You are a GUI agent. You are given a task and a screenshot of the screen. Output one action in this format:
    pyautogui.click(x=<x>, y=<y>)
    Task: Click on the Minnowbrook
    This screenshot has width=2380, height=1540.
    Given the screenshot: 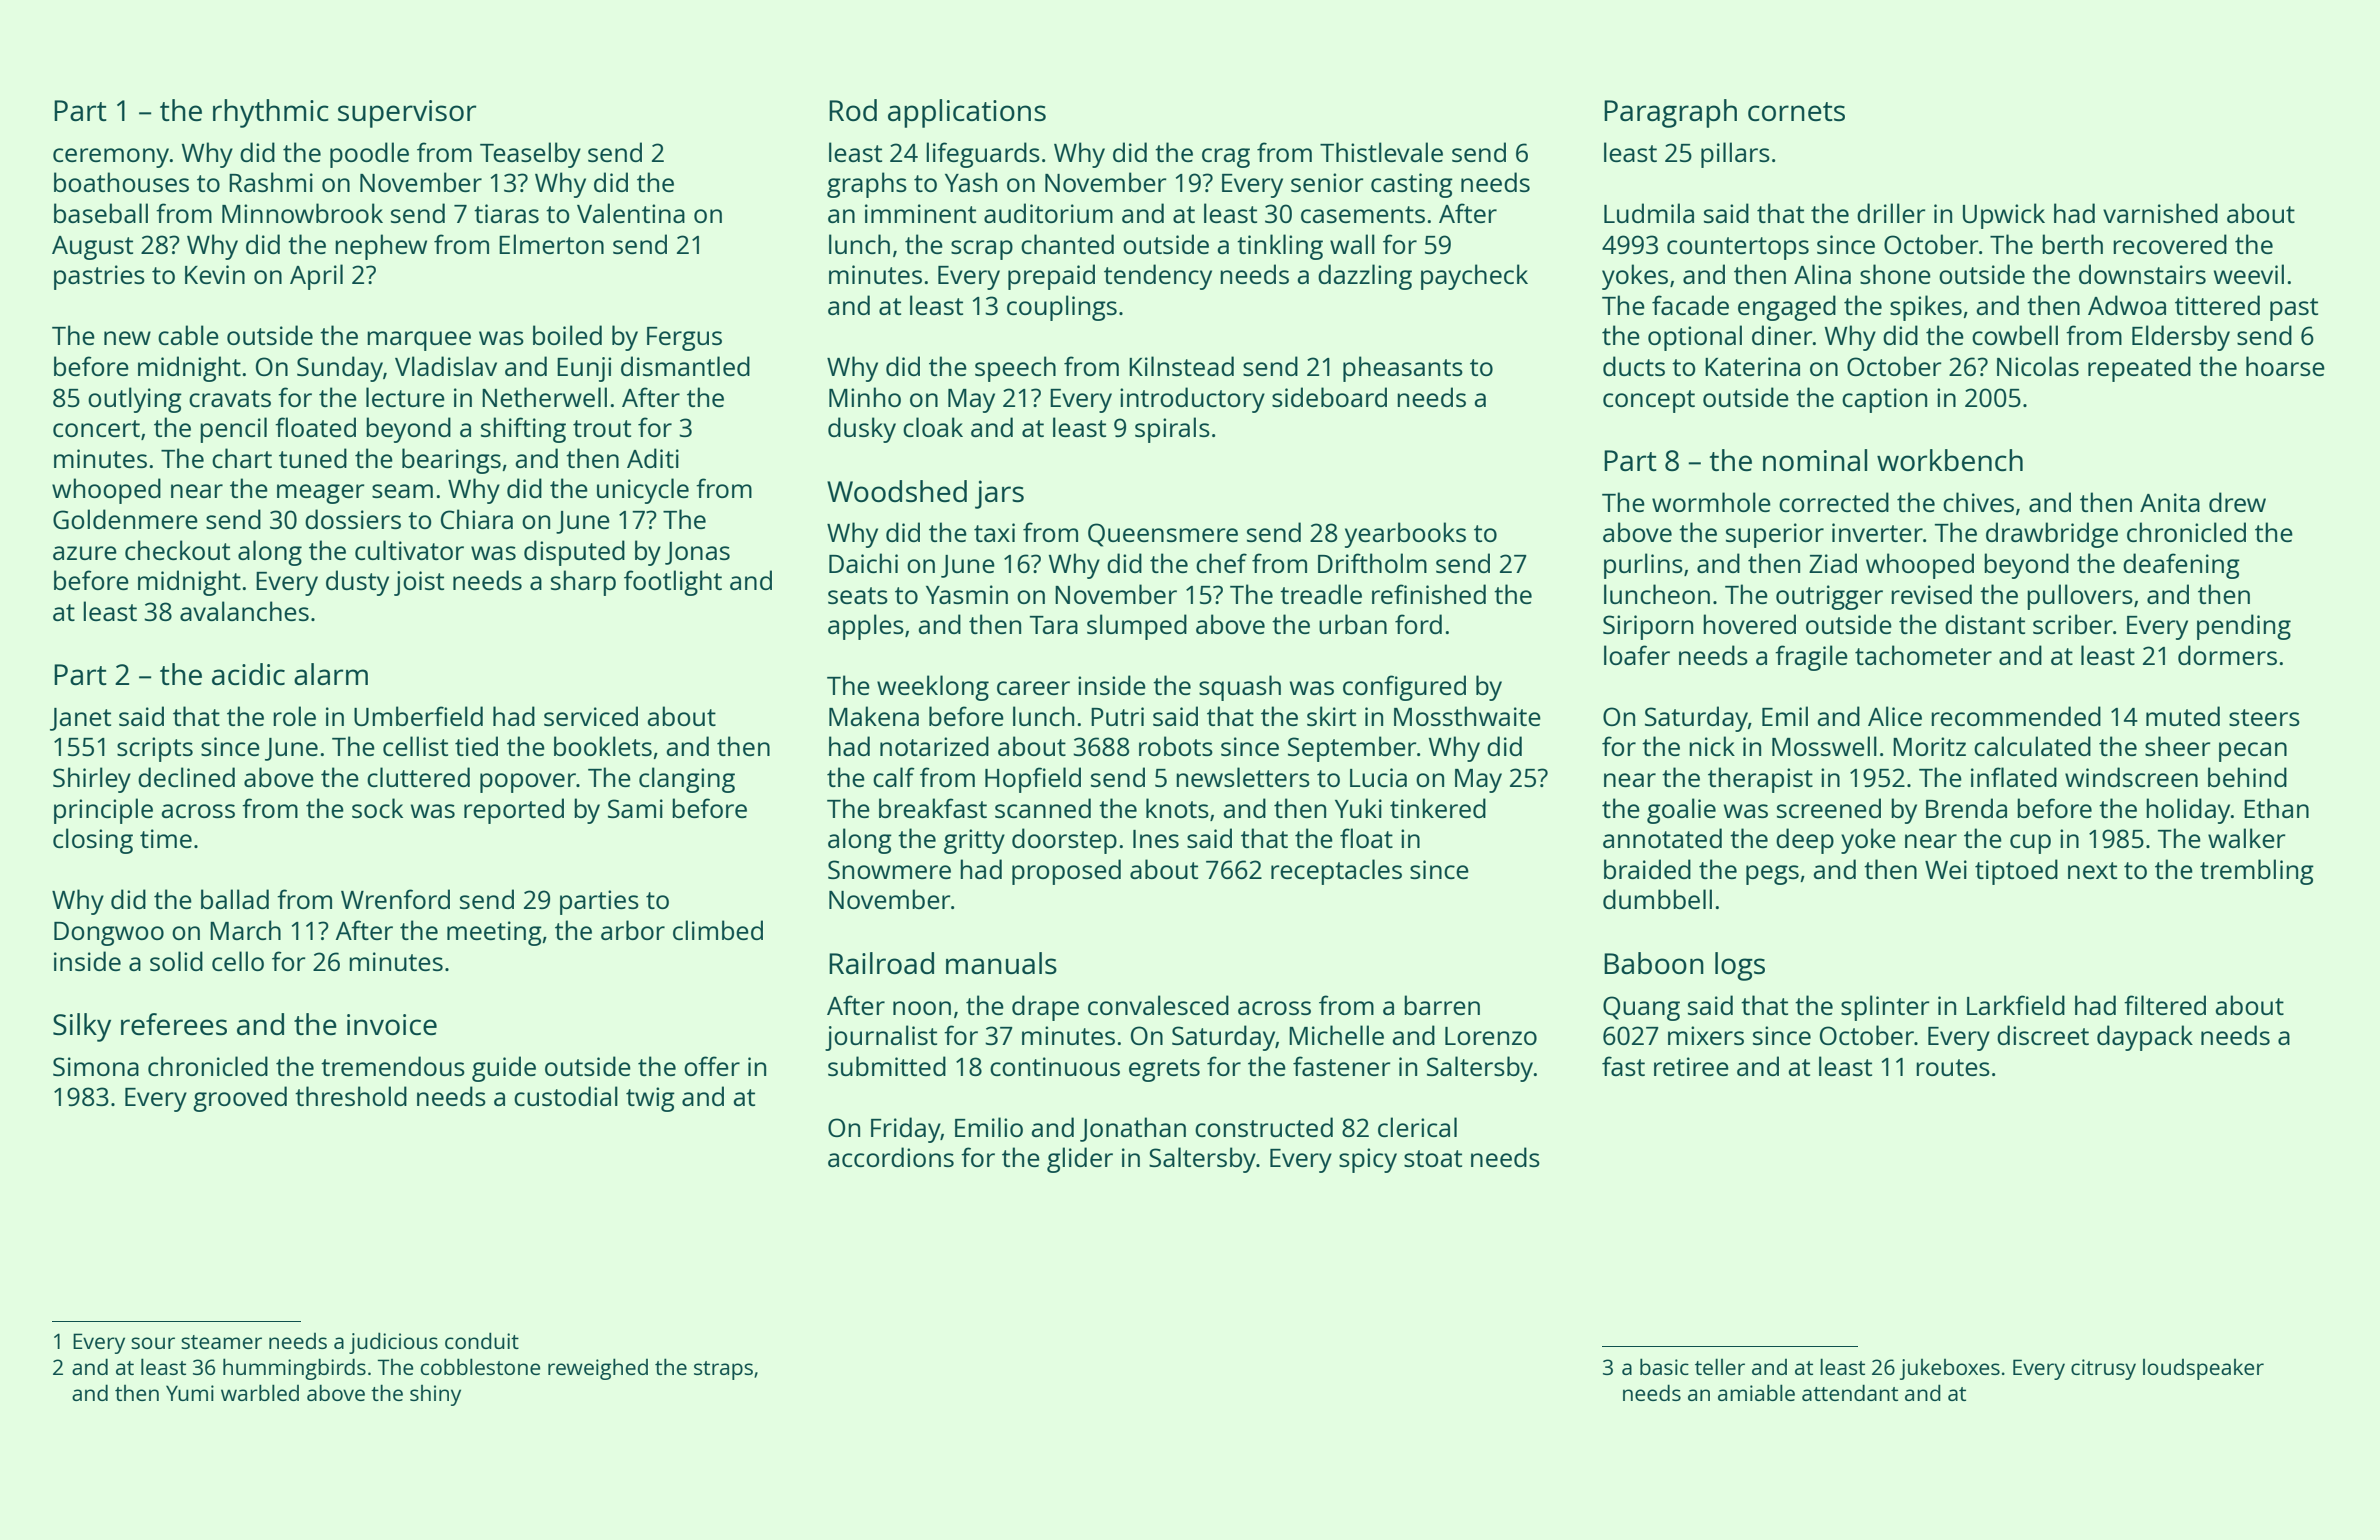 What is the action you would take?
    pyautogui.click(x=302, y=213)
